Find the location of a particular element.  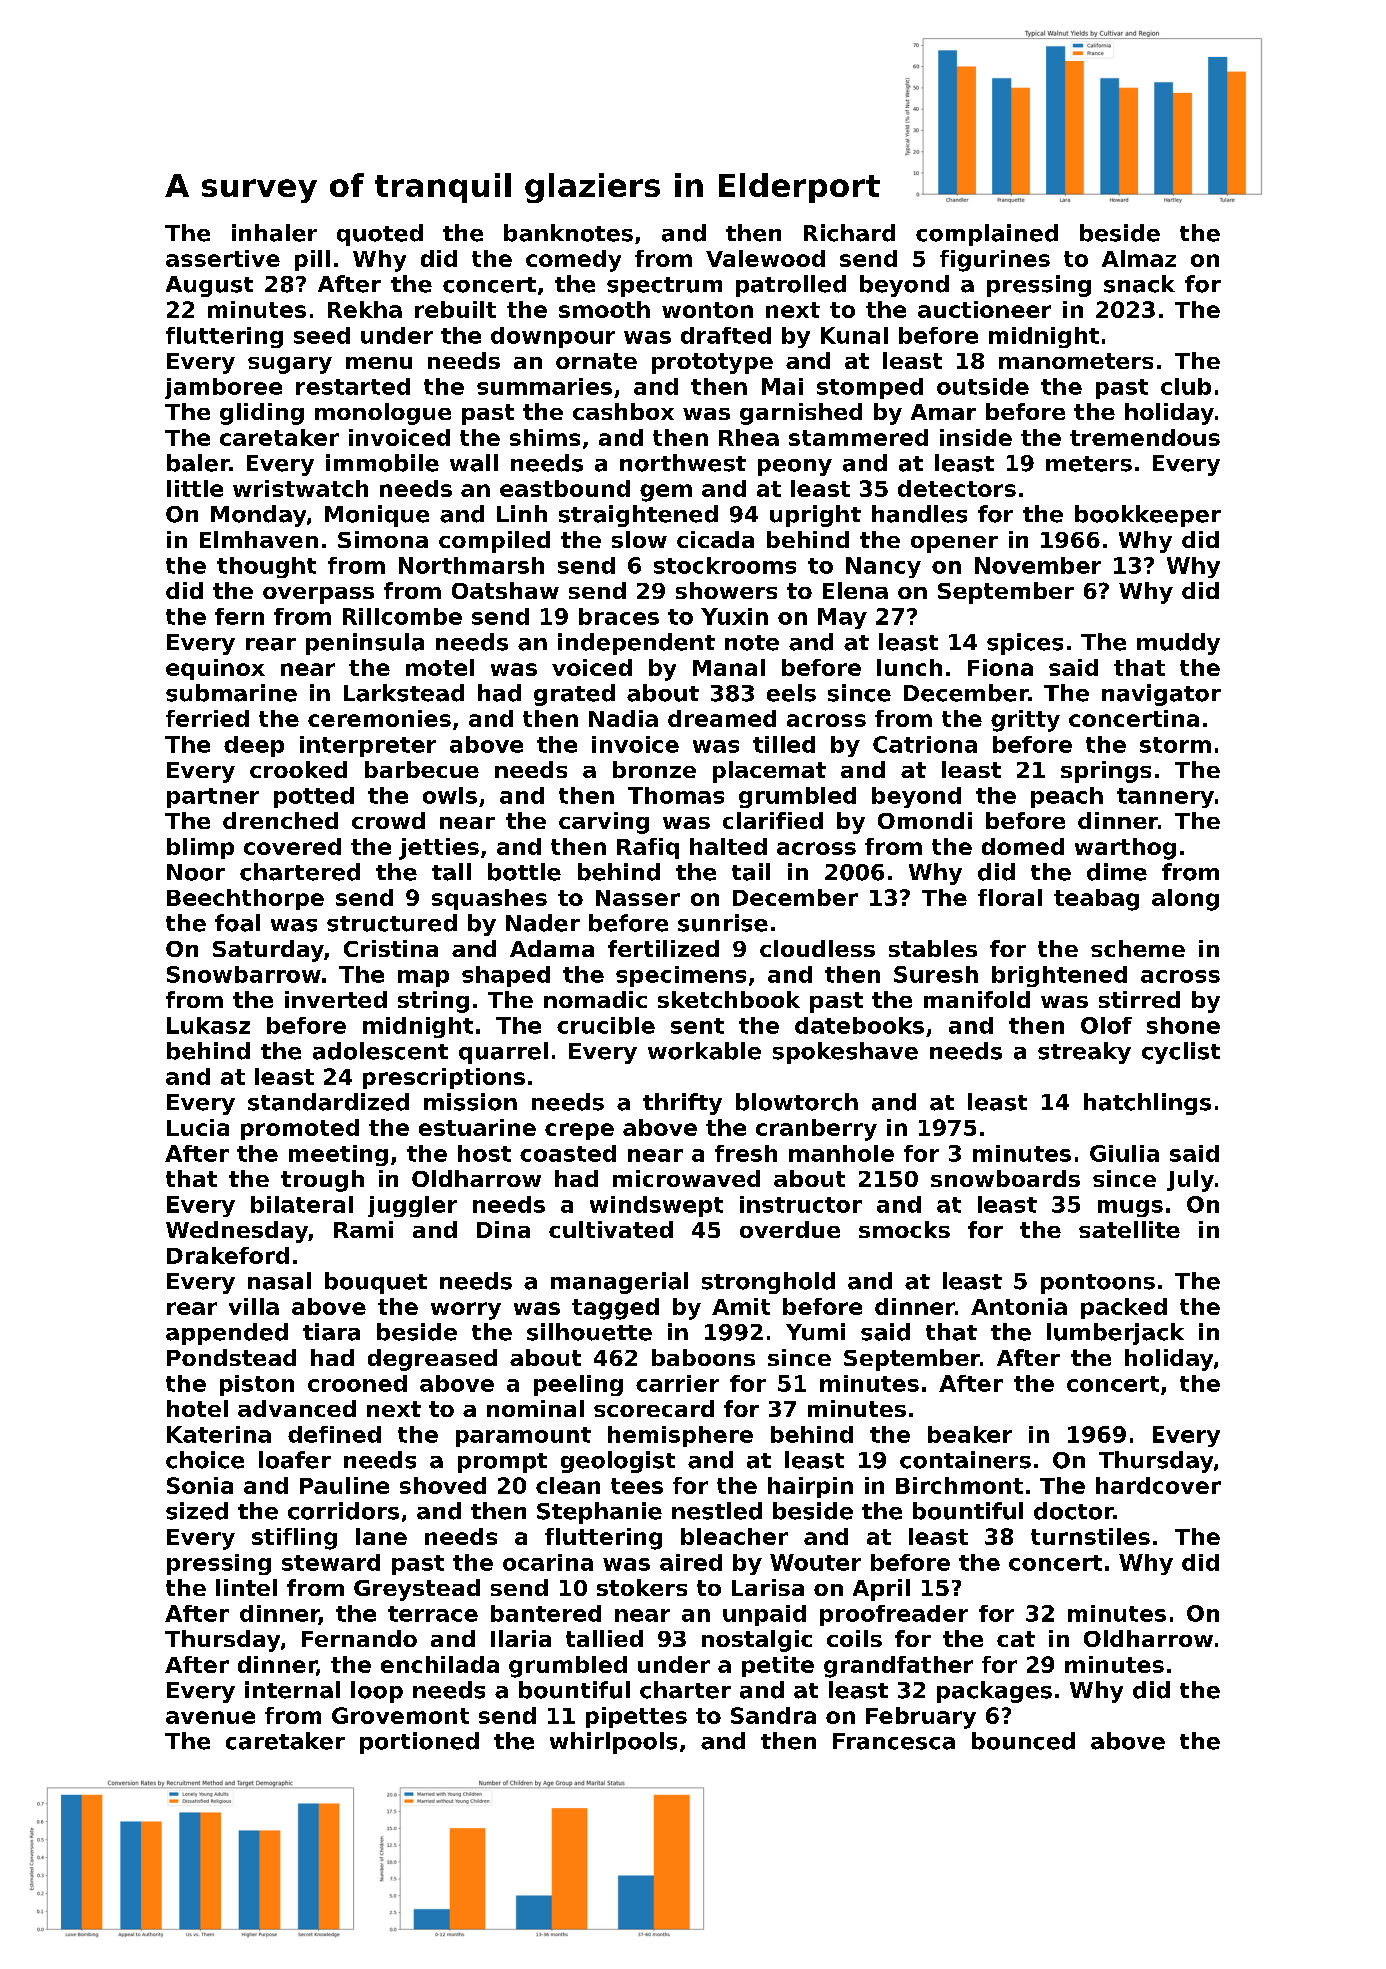

standardized is located at coordinates (328, 1102).
